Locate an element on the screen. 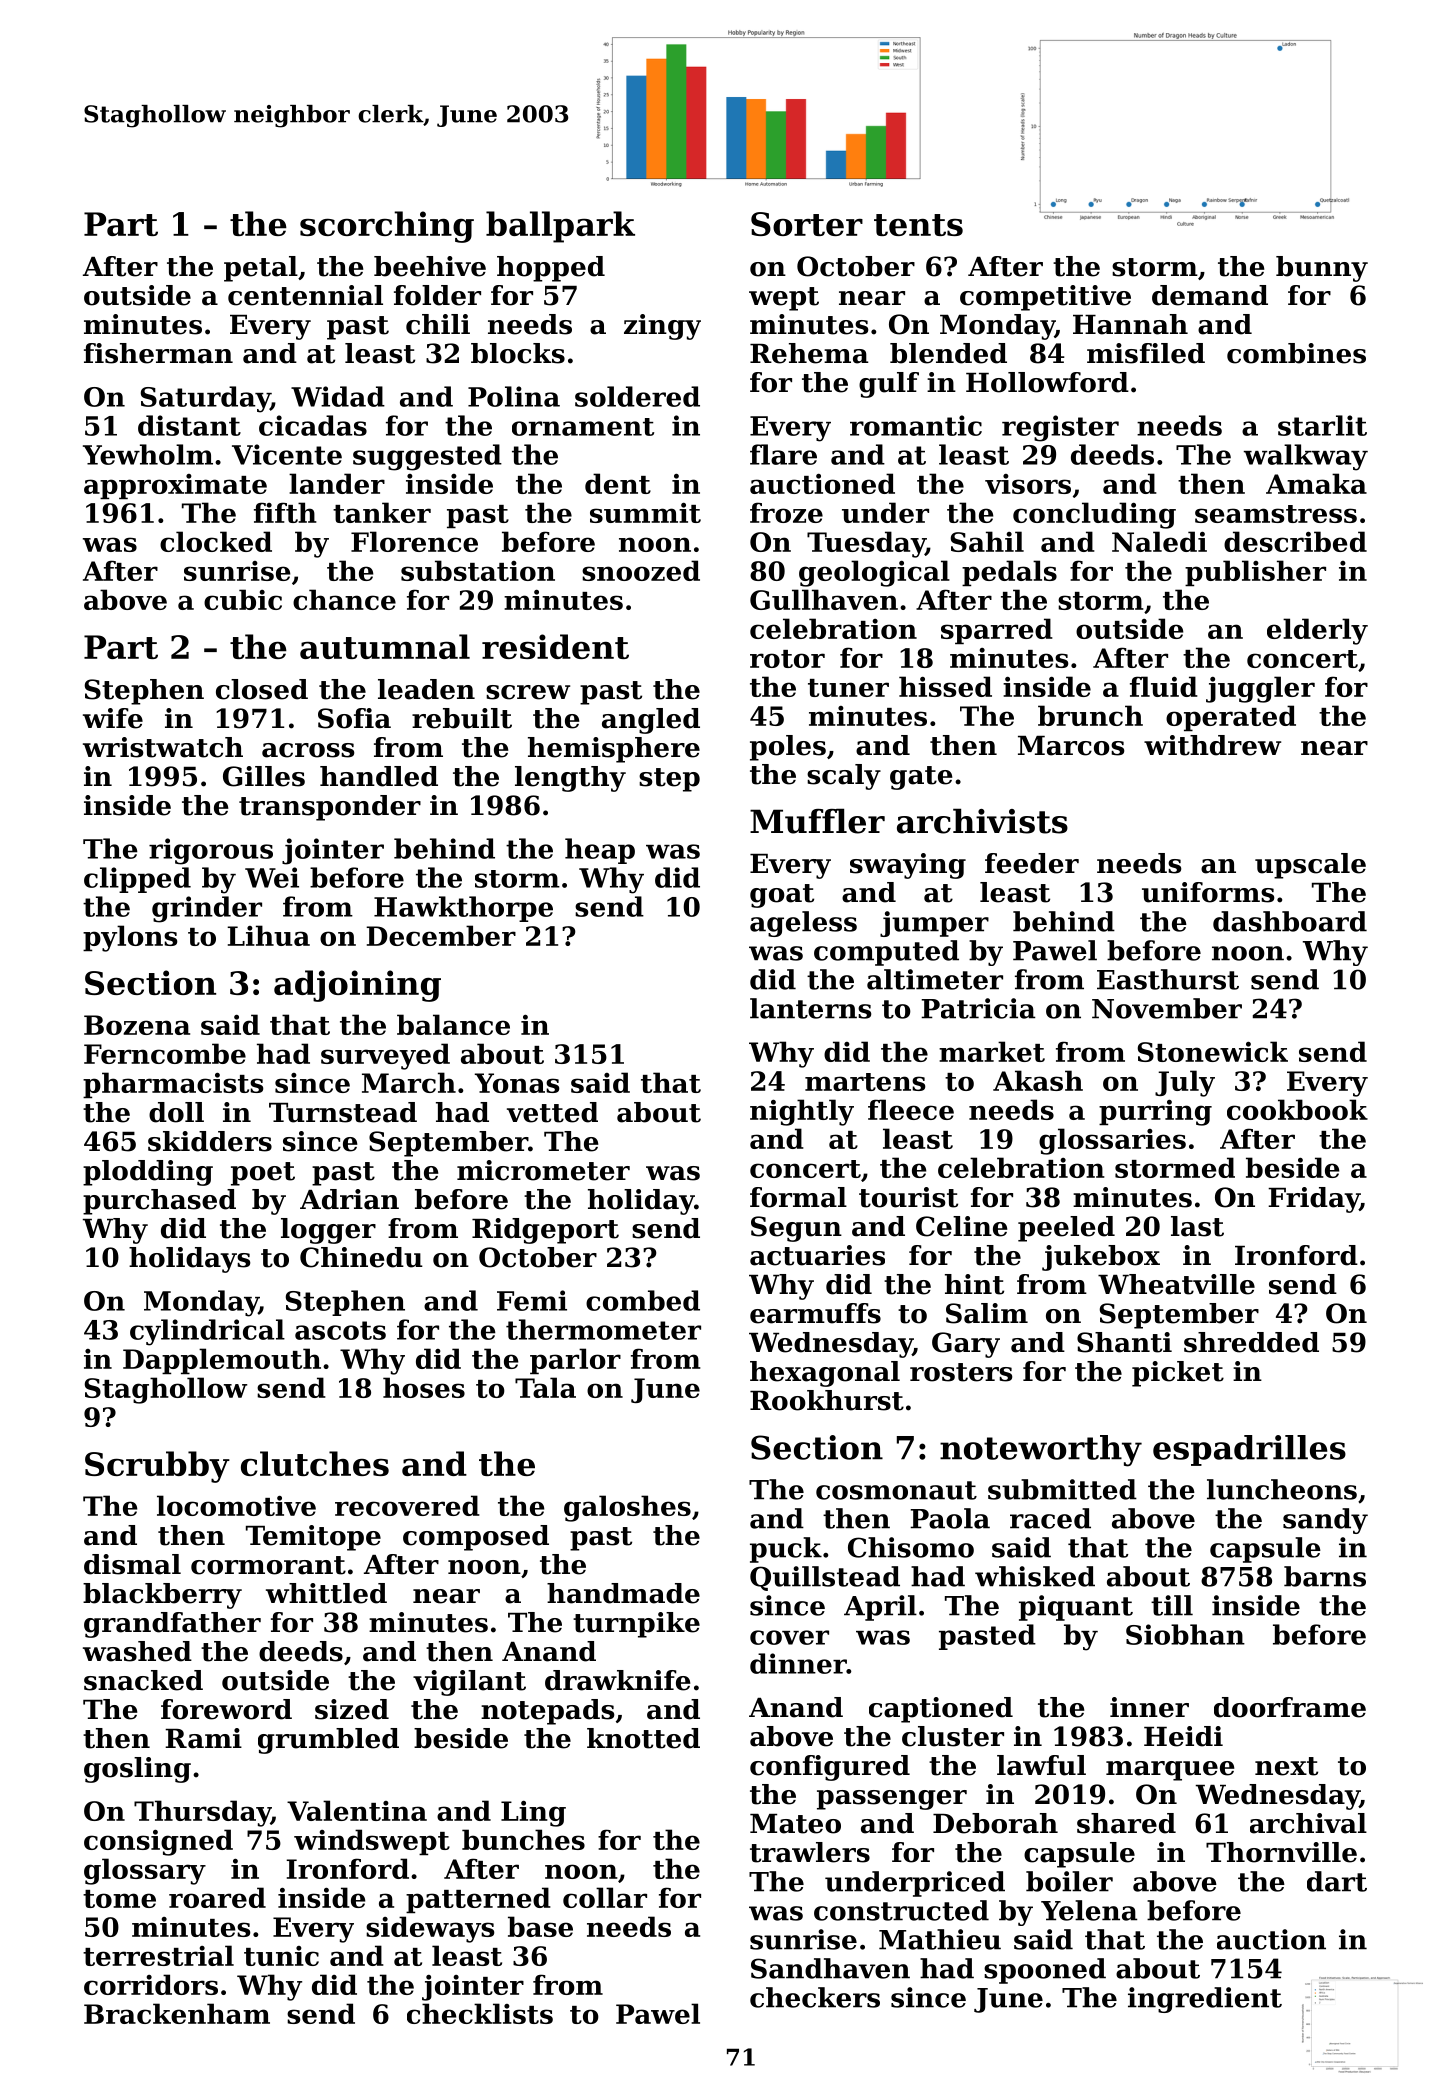 The height and width of the screenshot is (2100, 1450). fisherman is located at coordinates (158, 353).
